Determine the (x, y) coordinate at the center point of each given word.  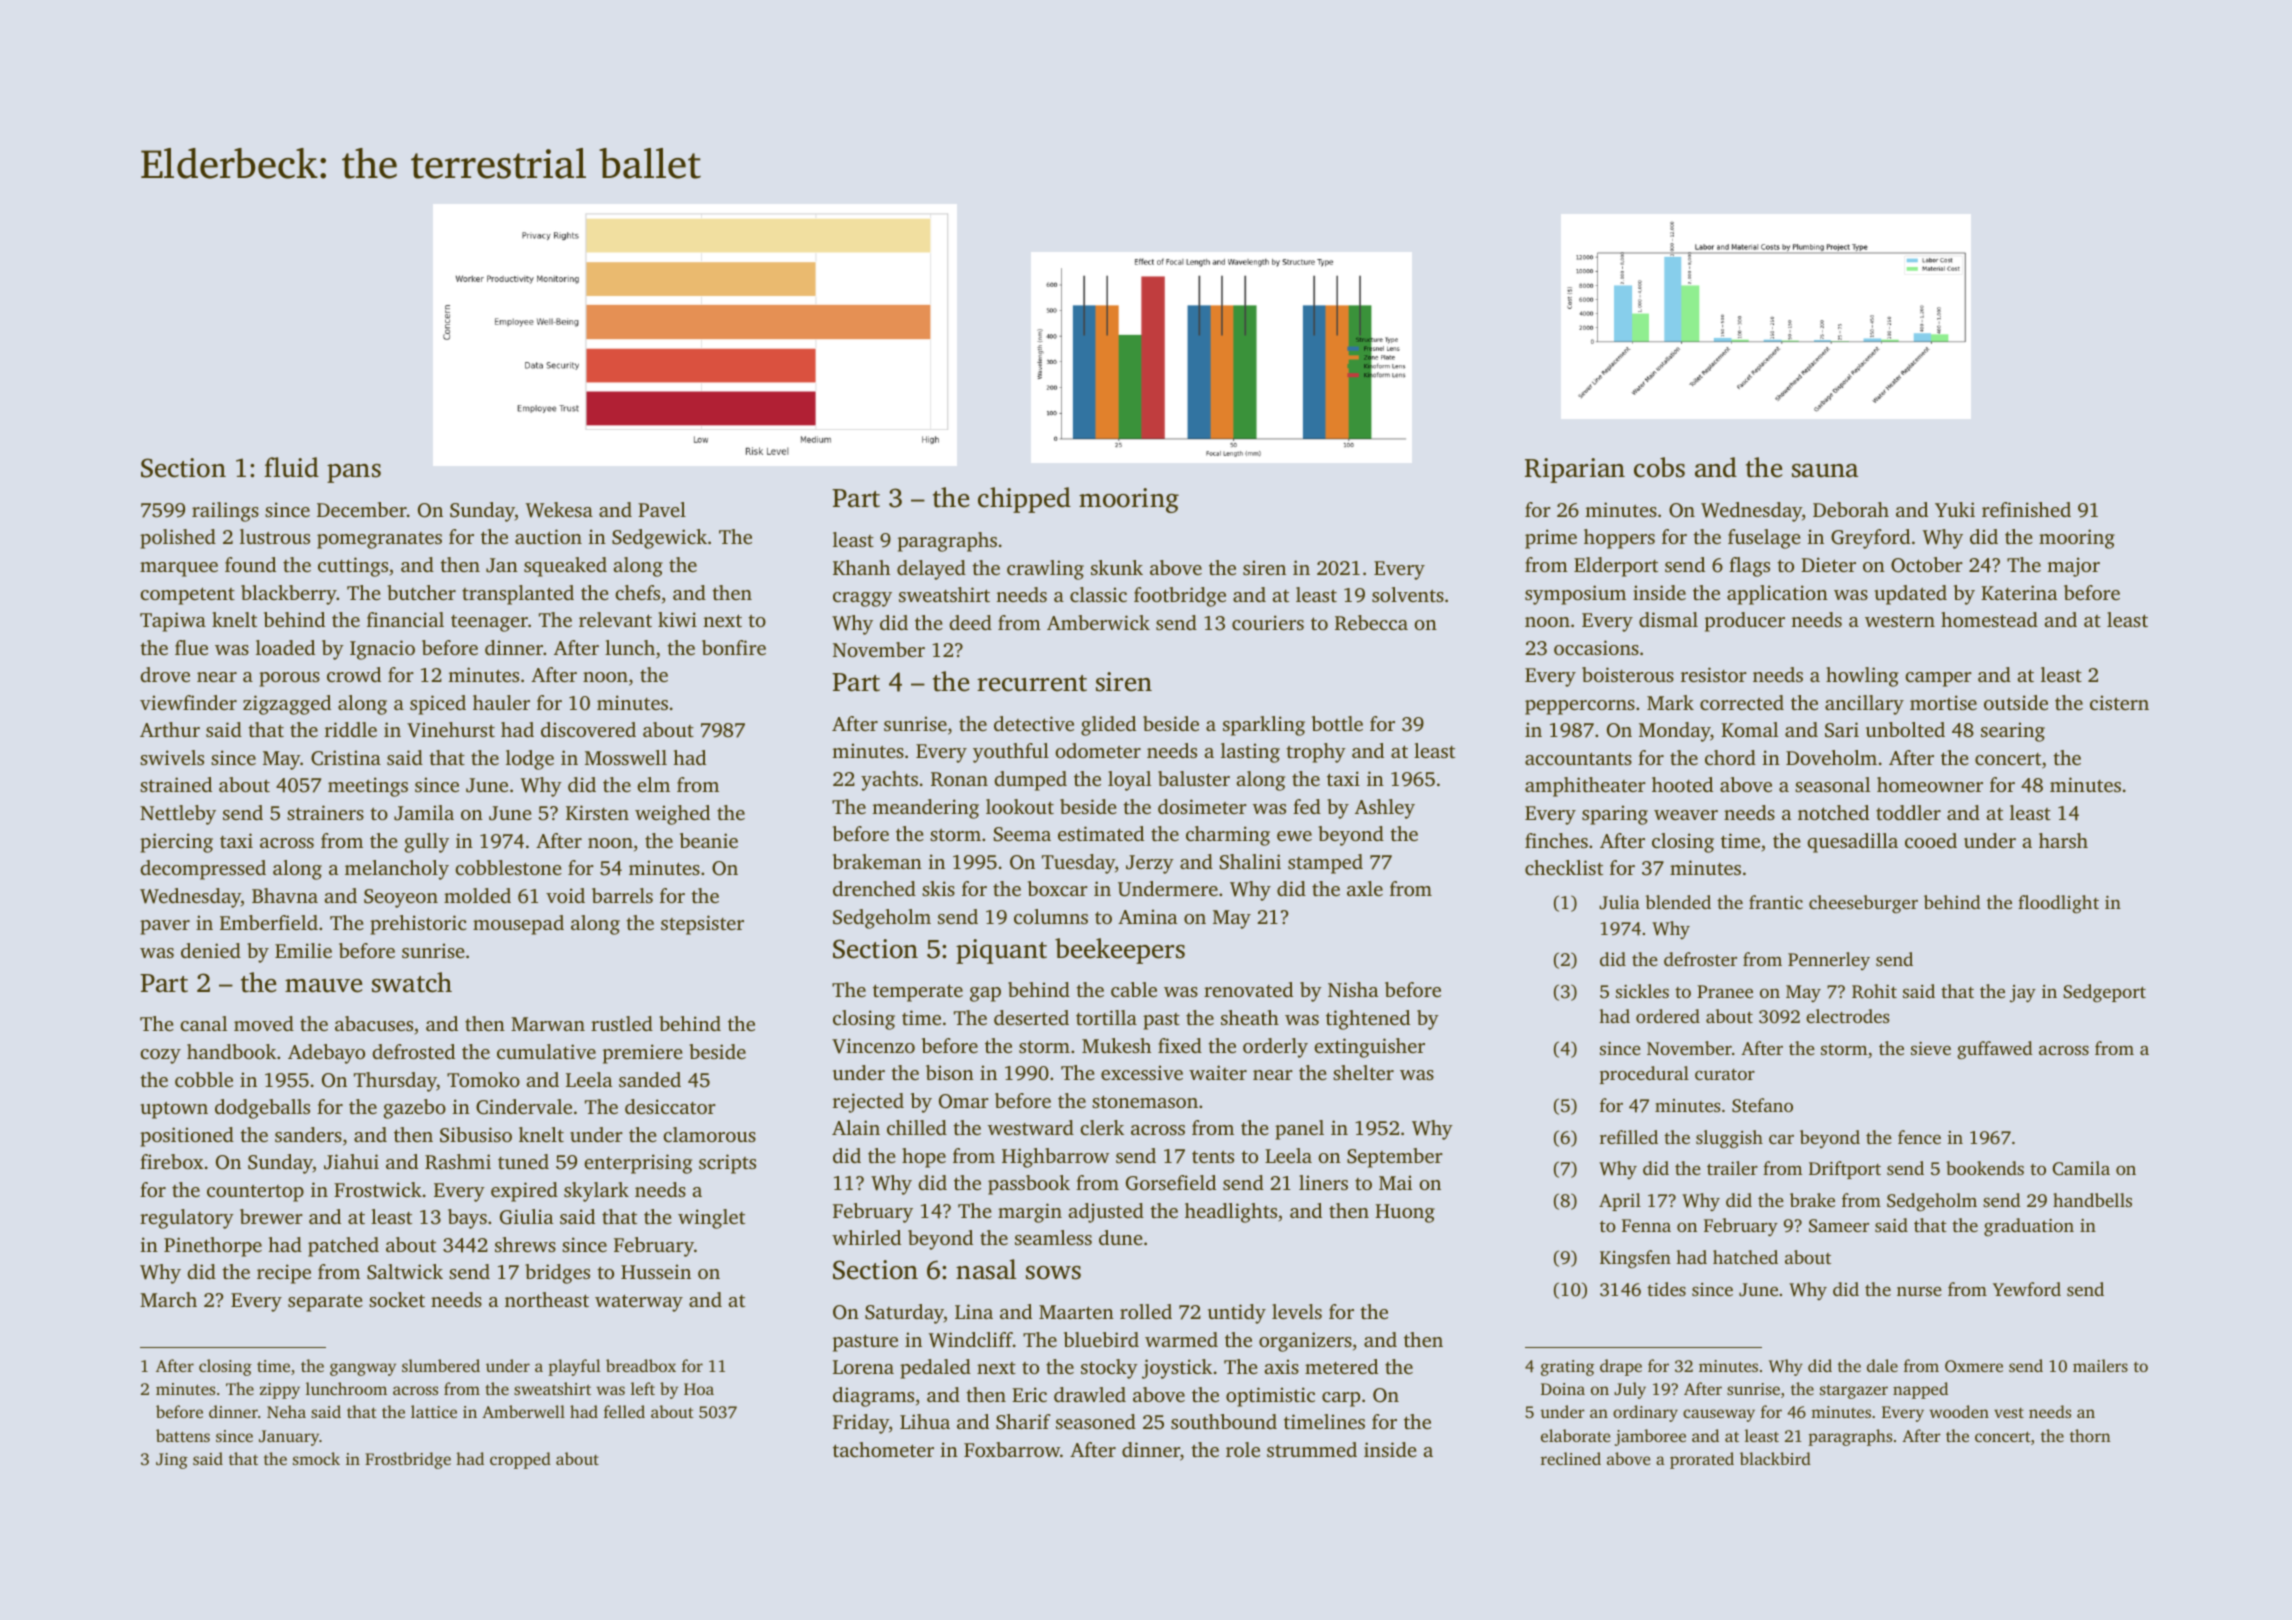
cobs (1659, 467)
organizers (1305, 1342)
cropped (520, 1460)
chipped (1024, 500)
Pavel (662, 509)
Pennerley (1829, 961)
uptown (174, 1110)
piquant (1001, 951)
